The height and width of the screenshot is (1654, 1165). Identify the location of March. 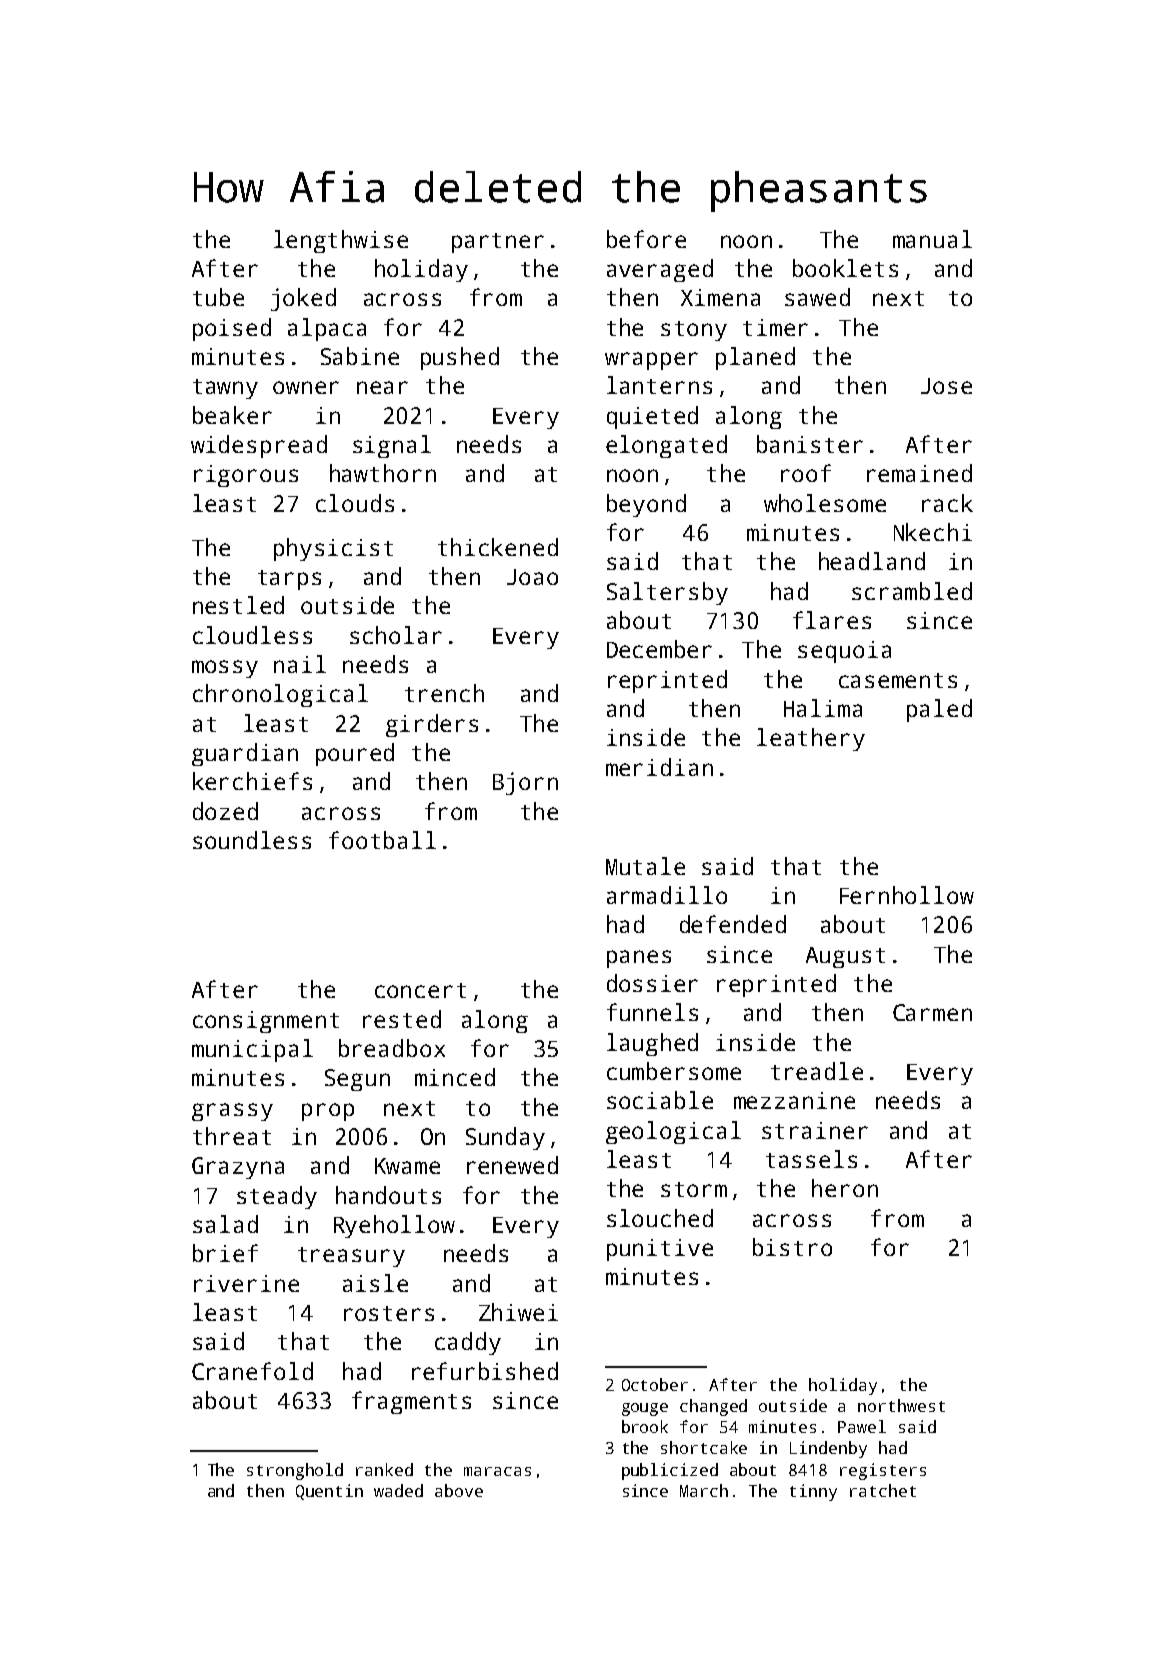
(704, 1490).
